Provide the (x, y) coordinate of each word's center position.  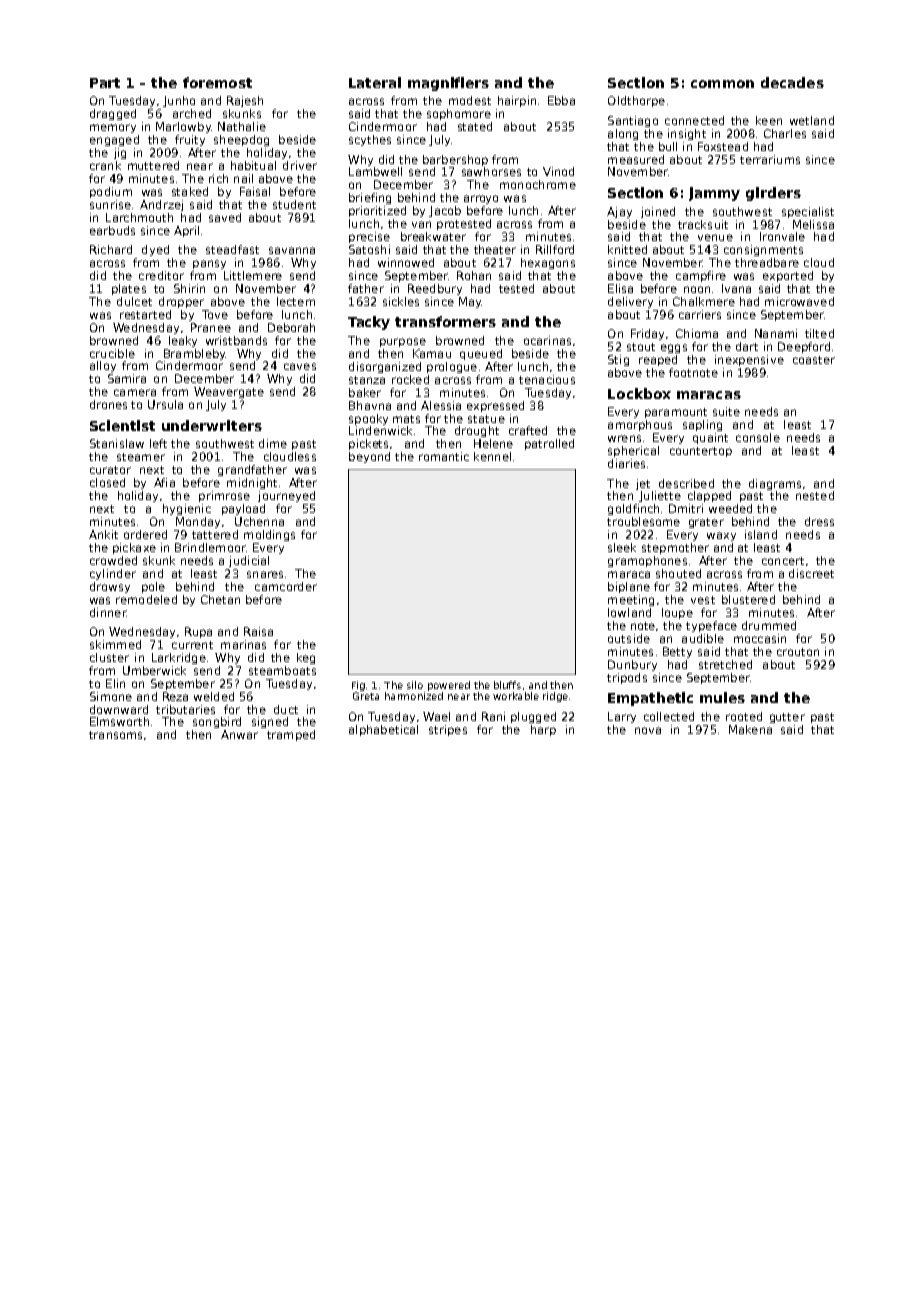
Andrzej (161, 205)
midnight (252, 483)
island (761, 534)
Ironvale (782, 236)
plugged (533, 717)
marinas (243, 644)
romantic (444, 456)
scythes (370, 140)
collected (669, 716)
